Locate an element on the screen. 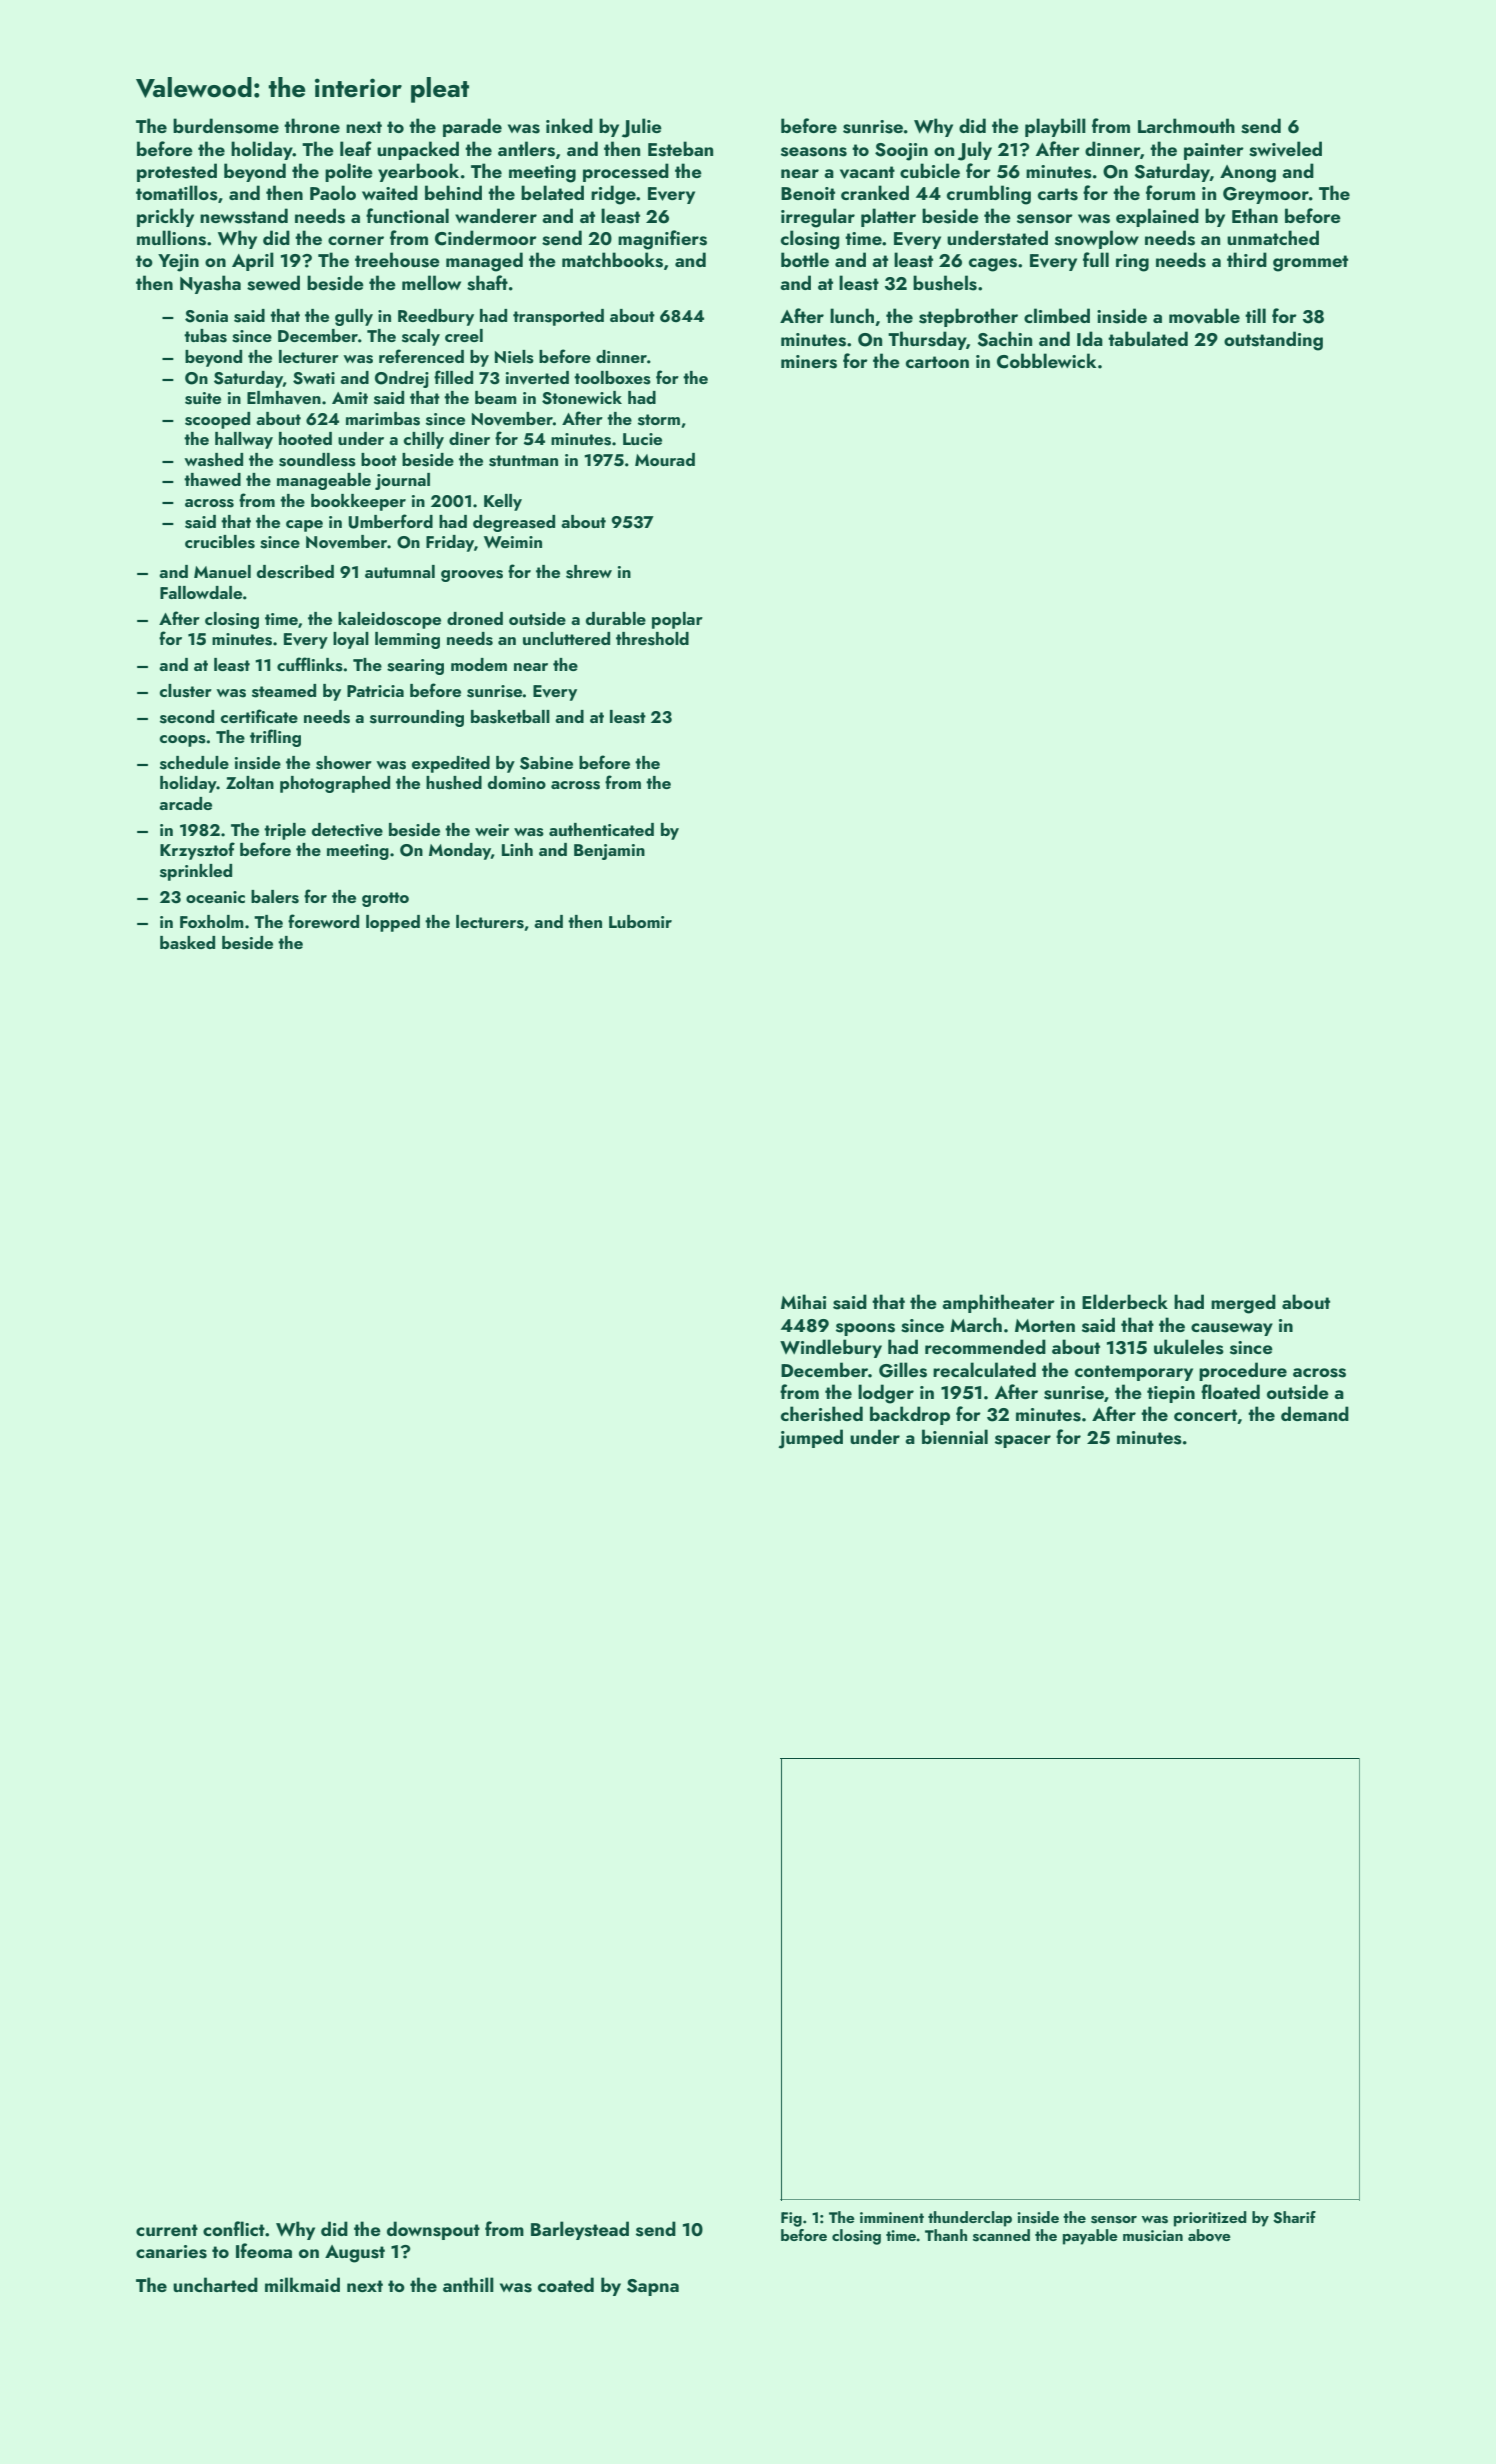 The image size is (1496, 2464). uncharted is located at coordinates (215, 2284).
